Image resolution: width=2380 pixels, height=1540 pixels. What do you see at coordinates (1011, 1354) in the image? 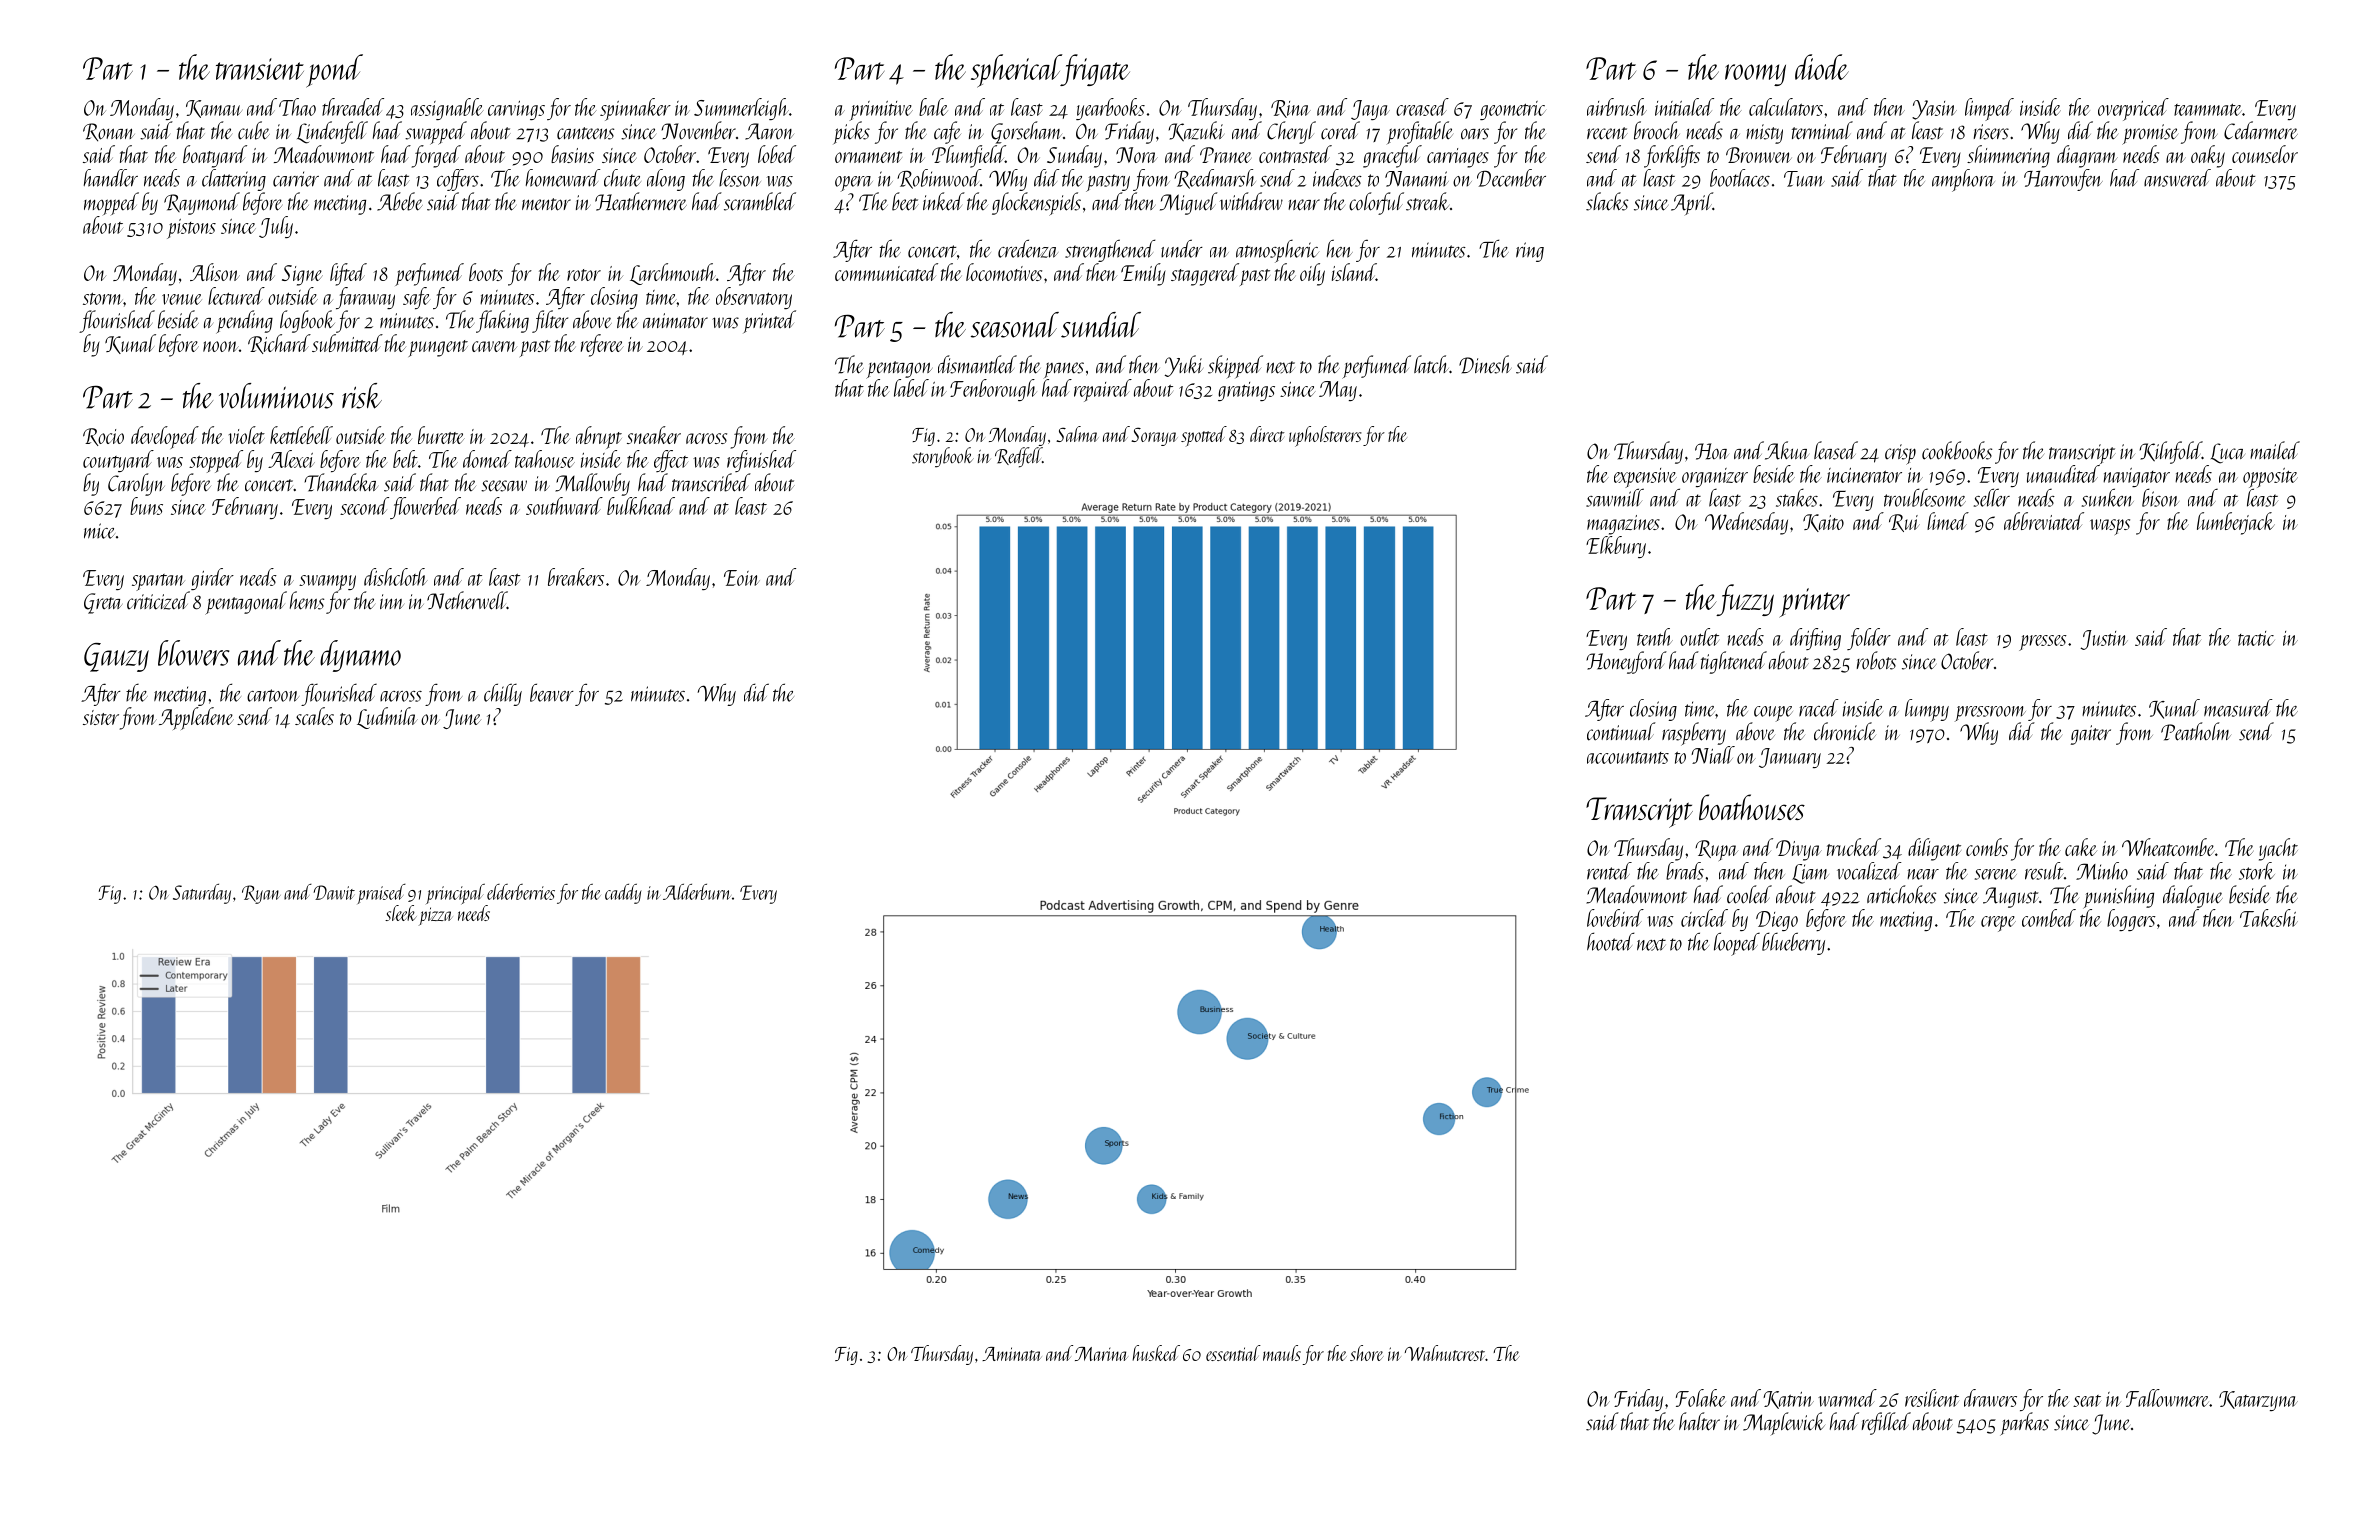
I see `Aminata` at bounding box center [1011, 1354].
